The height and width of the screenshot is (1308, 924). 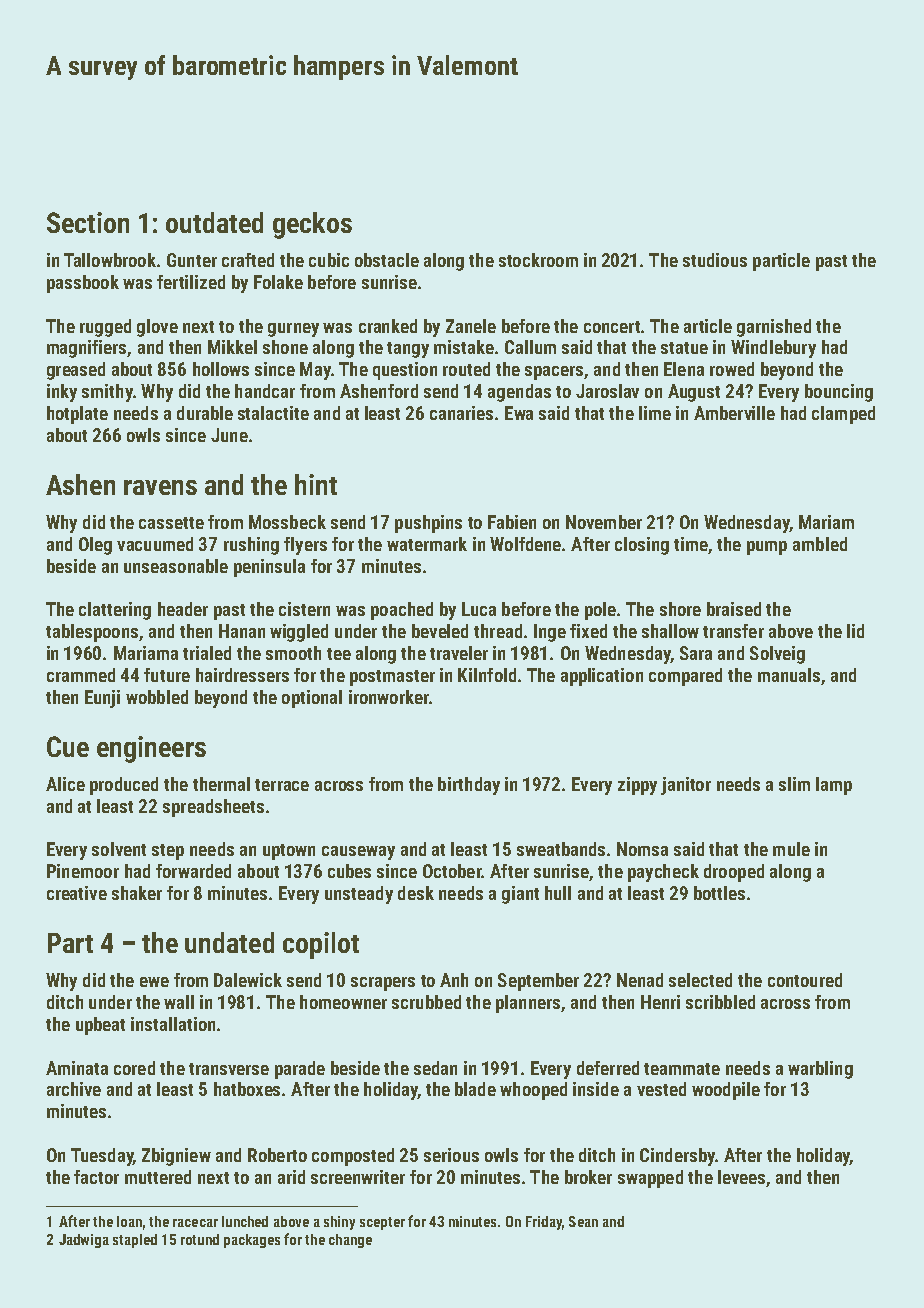 I want to click on garnished, so click(x=774, y=328).
